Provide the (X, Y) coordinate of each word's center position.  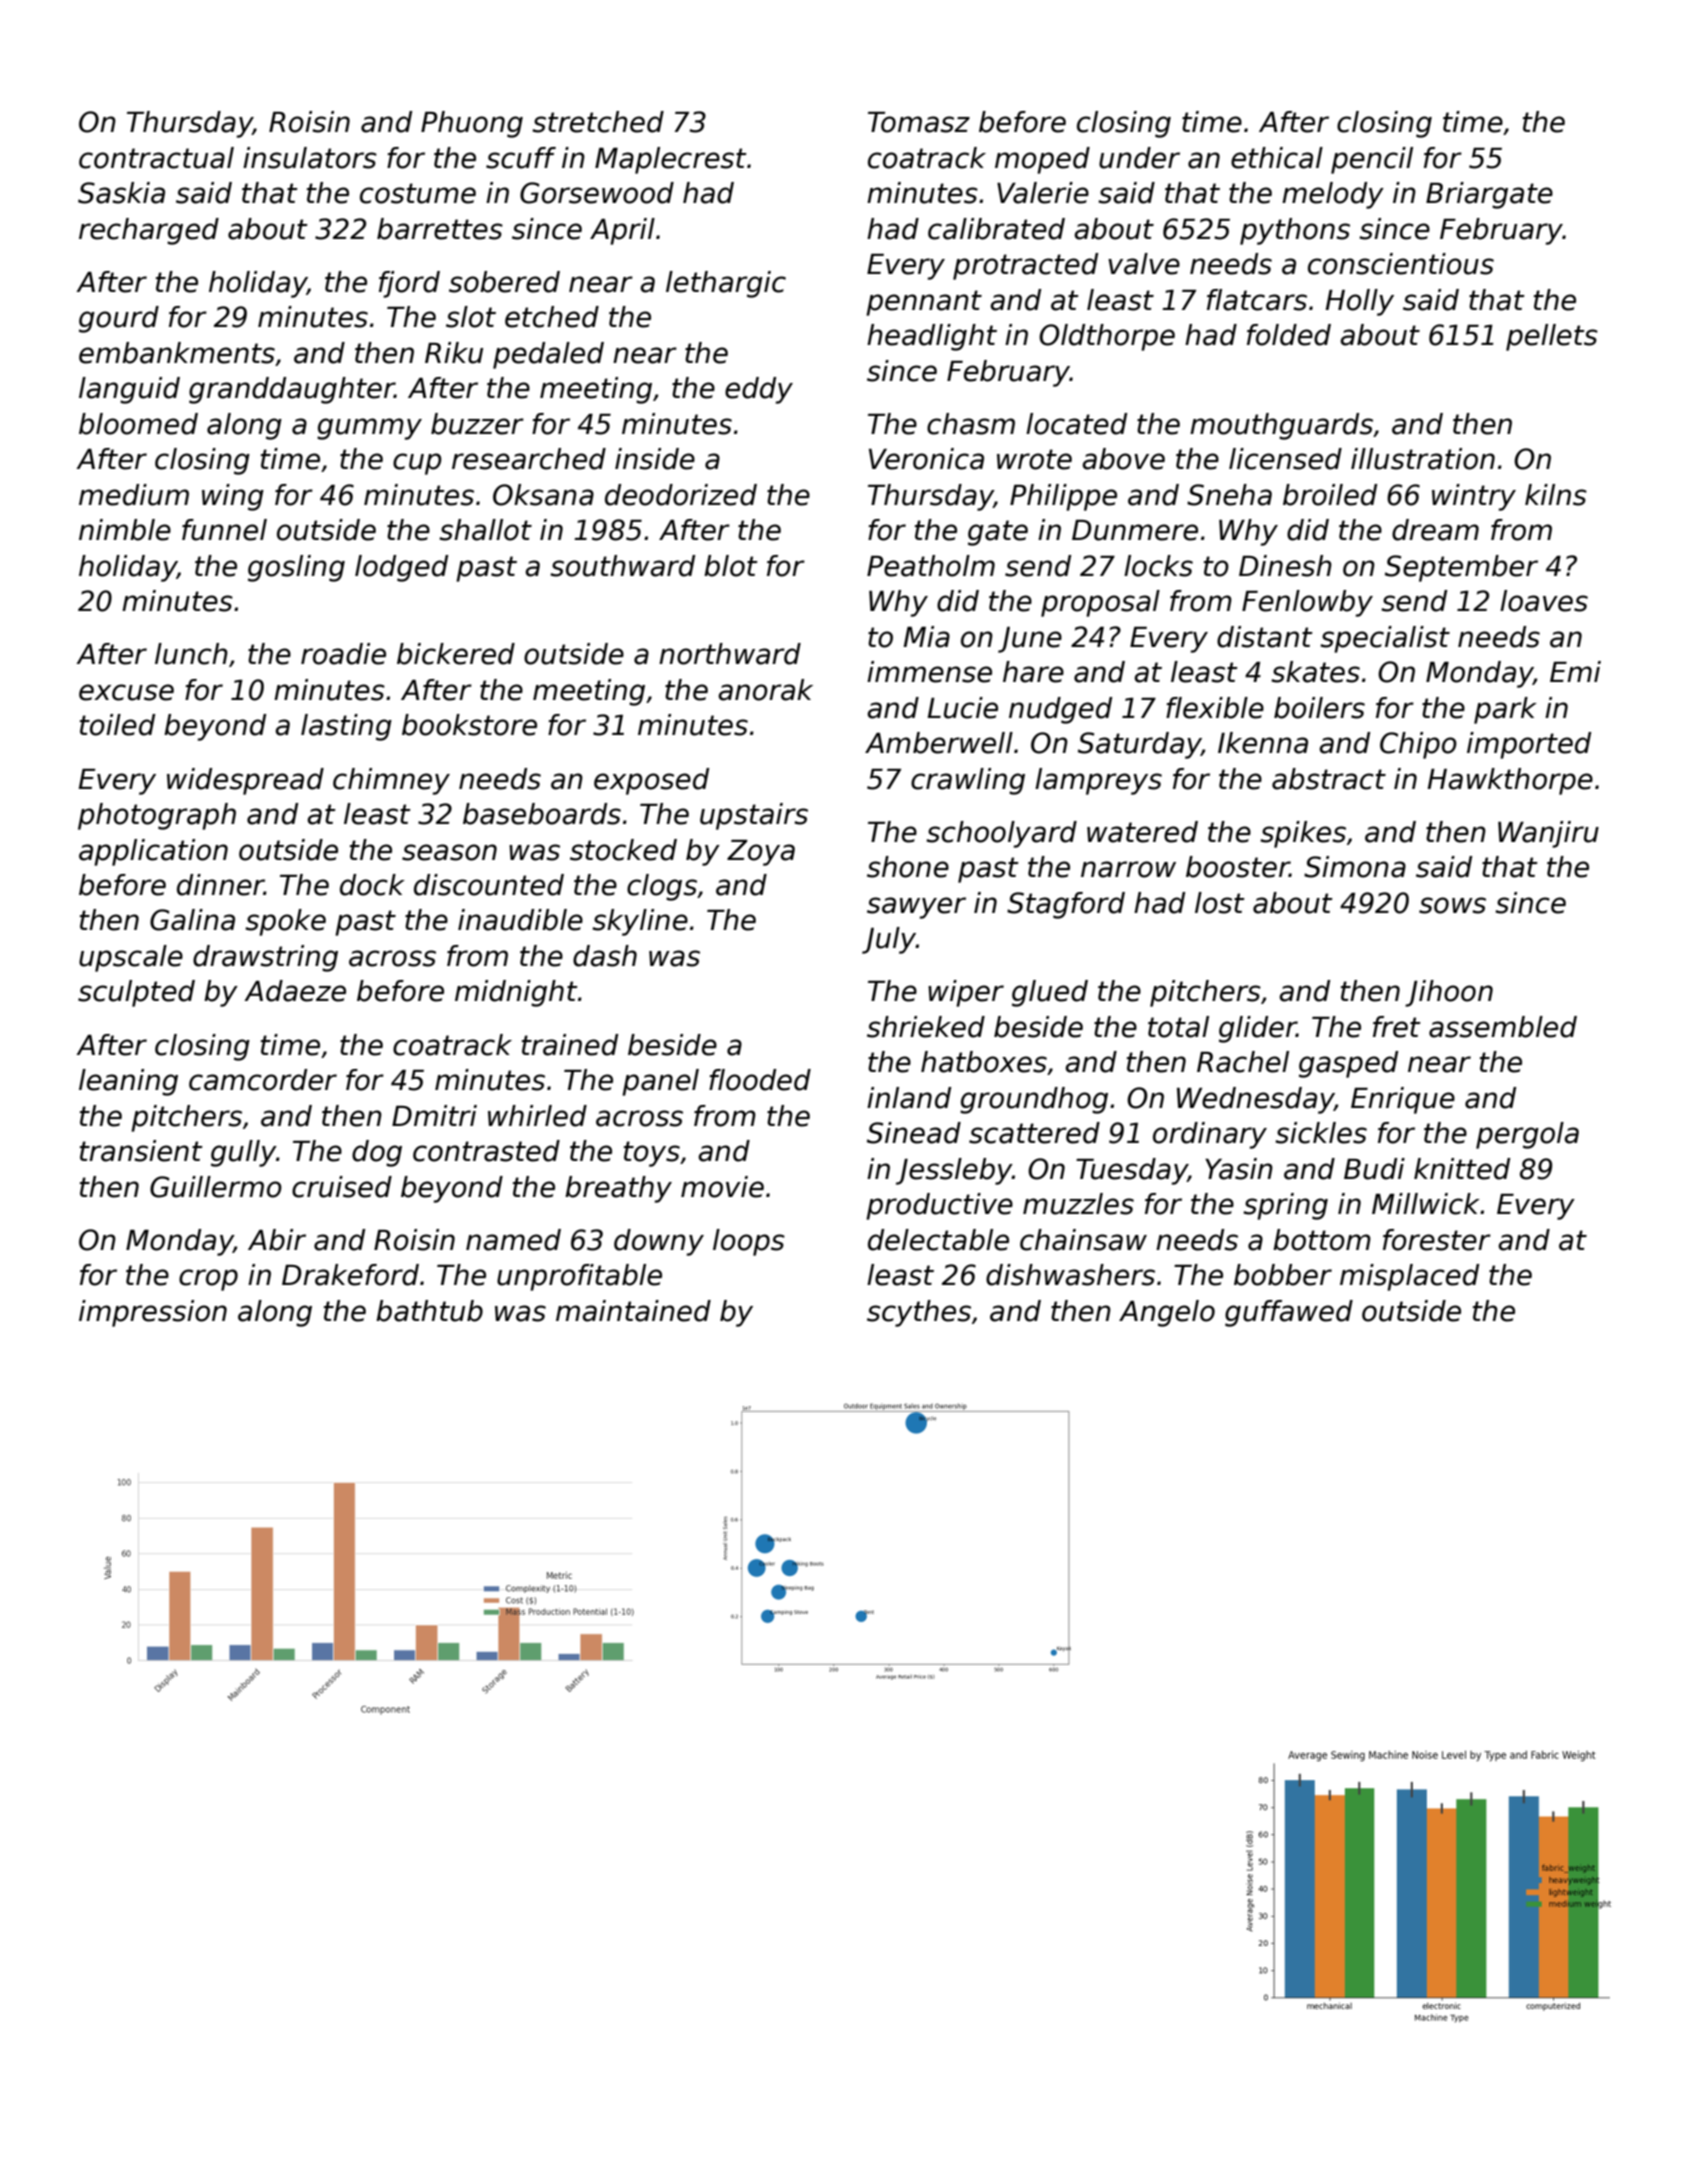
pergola (1527, 1135)
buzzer (477, 424)
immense (929, 672)
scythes (919, 1313)
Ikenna (1263, 743)
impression (153, 1313)
